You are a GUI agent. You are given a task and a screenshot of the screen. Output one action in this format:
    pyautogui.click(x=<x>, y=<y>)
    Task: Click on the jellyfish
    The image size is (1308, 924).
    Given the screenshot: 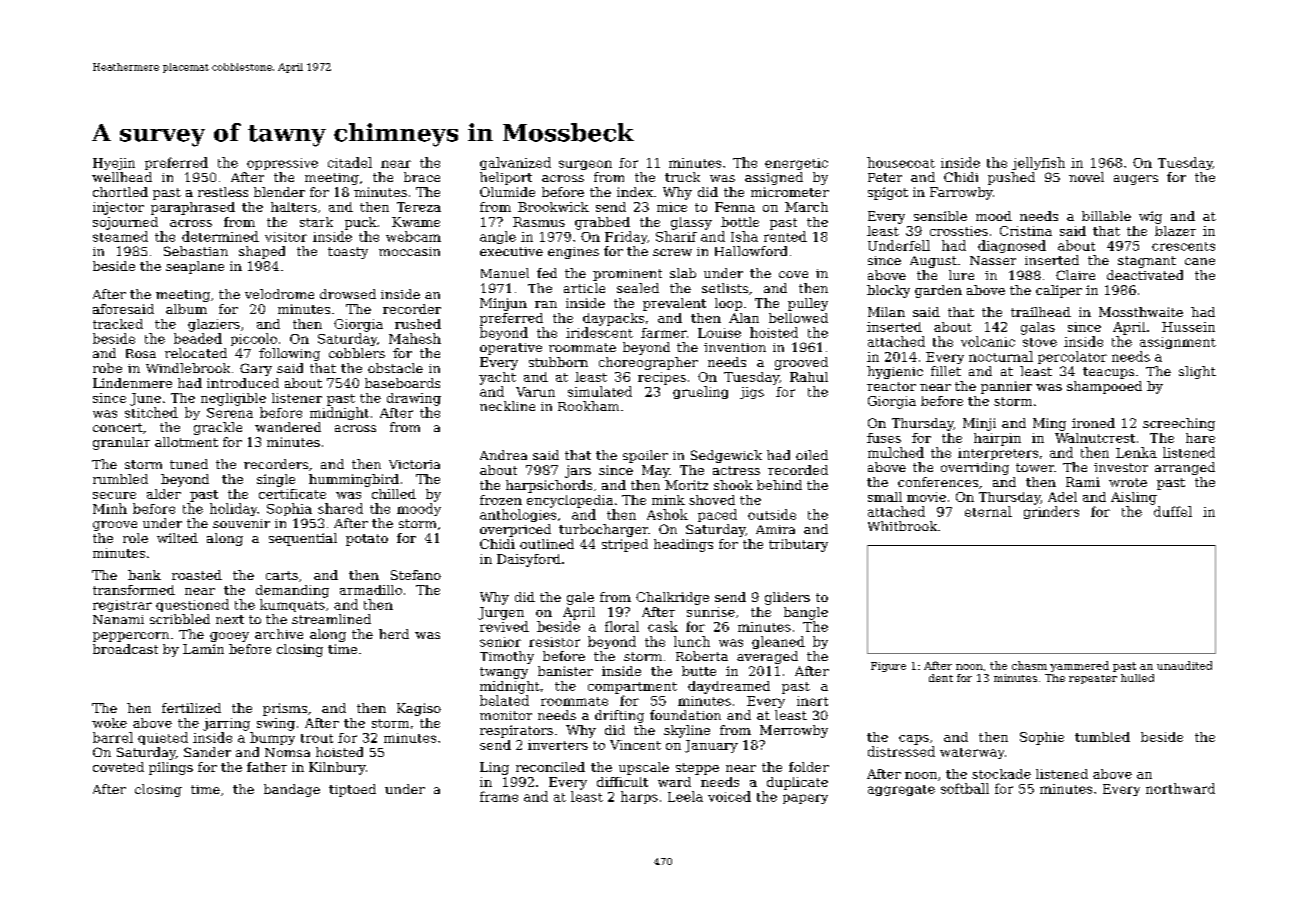 What is the action you would take?
    pyautogui.click(x=1038, y=163)
